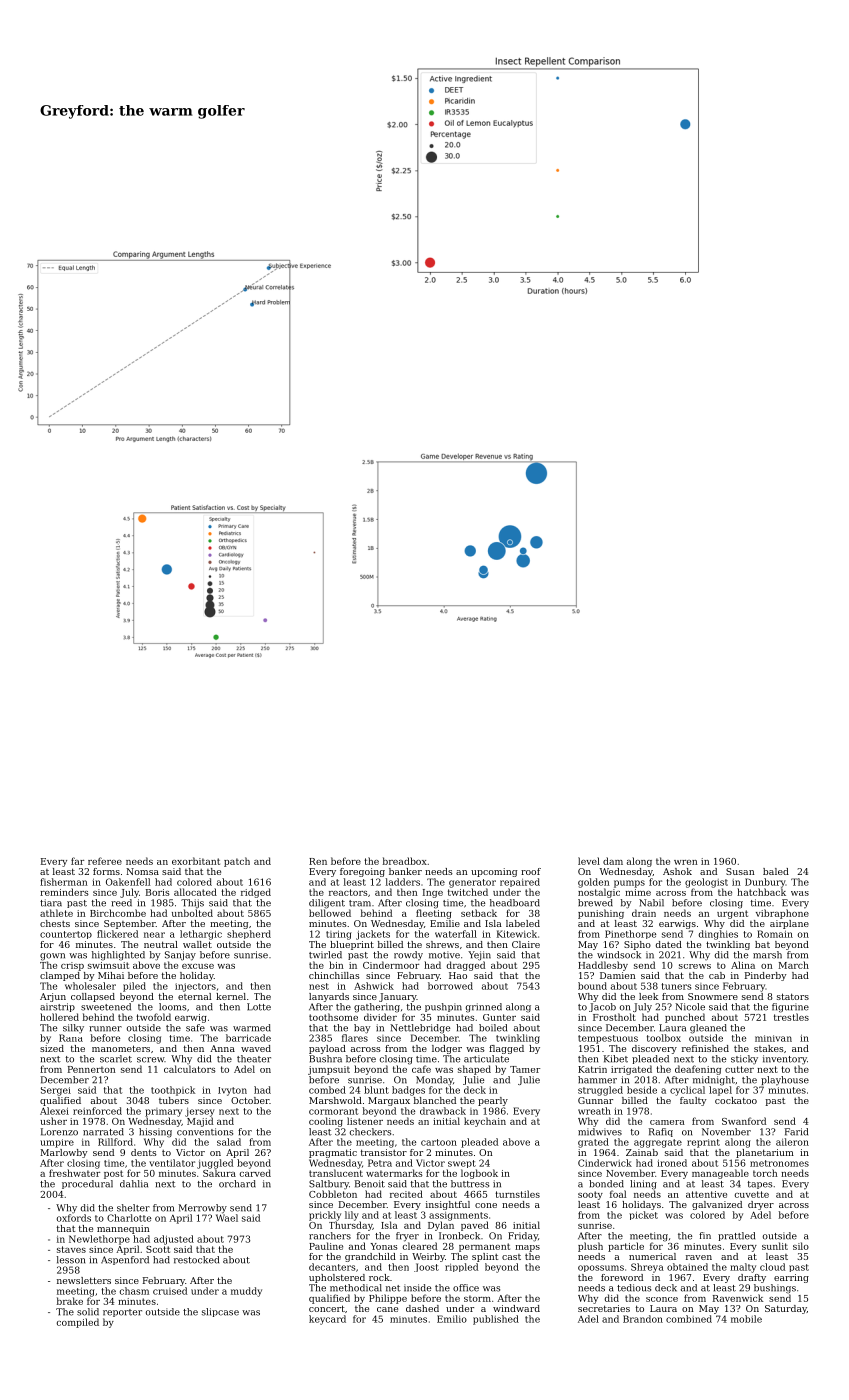 This page has width=849, height=1400. Describe the element at coordinates (776, 871) in the page. I see `baled` at that location.
